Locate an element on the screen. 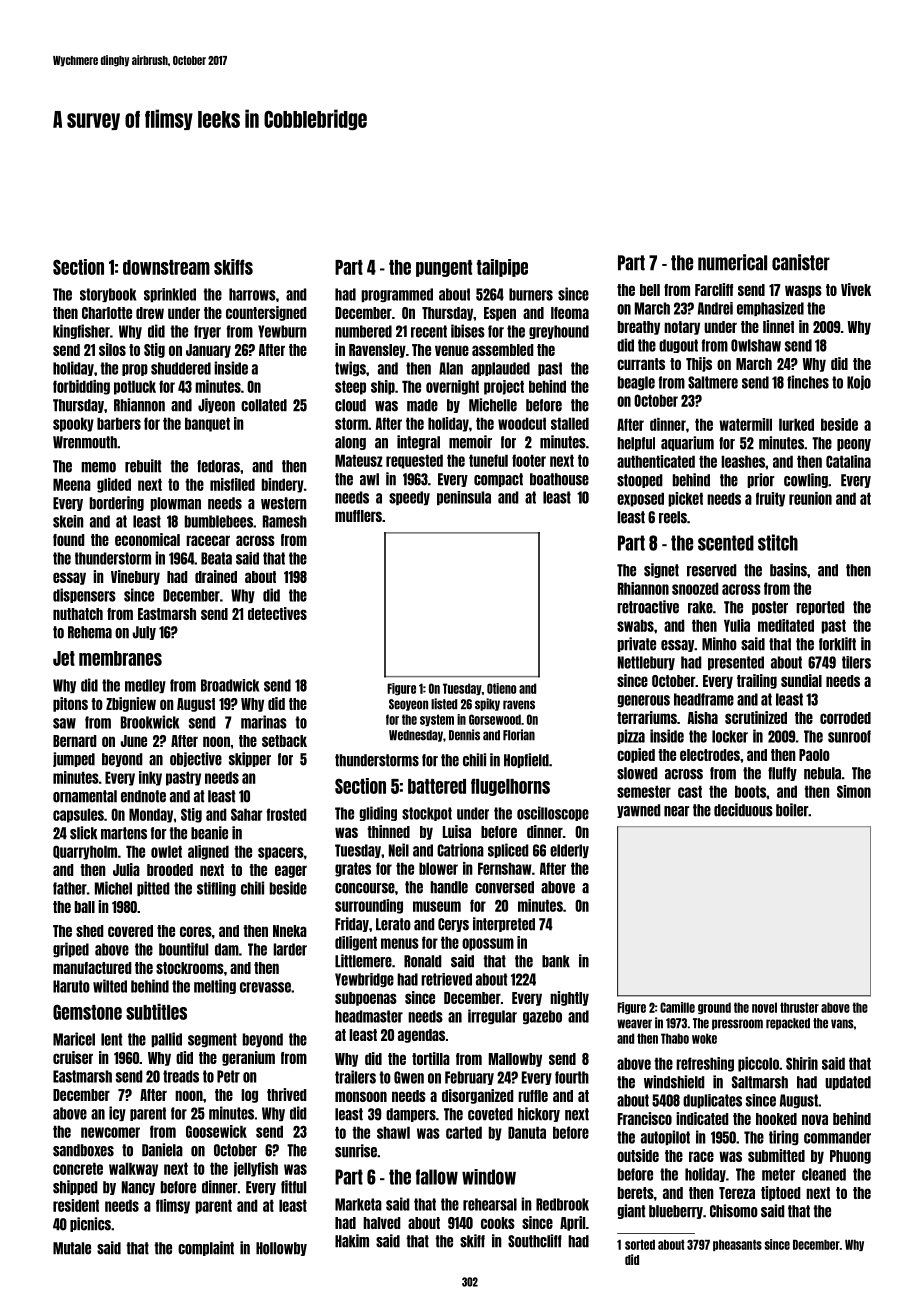 The height and width of the screenshot is (1308, 924). Ramesh is located at coordinates (285, 521).
